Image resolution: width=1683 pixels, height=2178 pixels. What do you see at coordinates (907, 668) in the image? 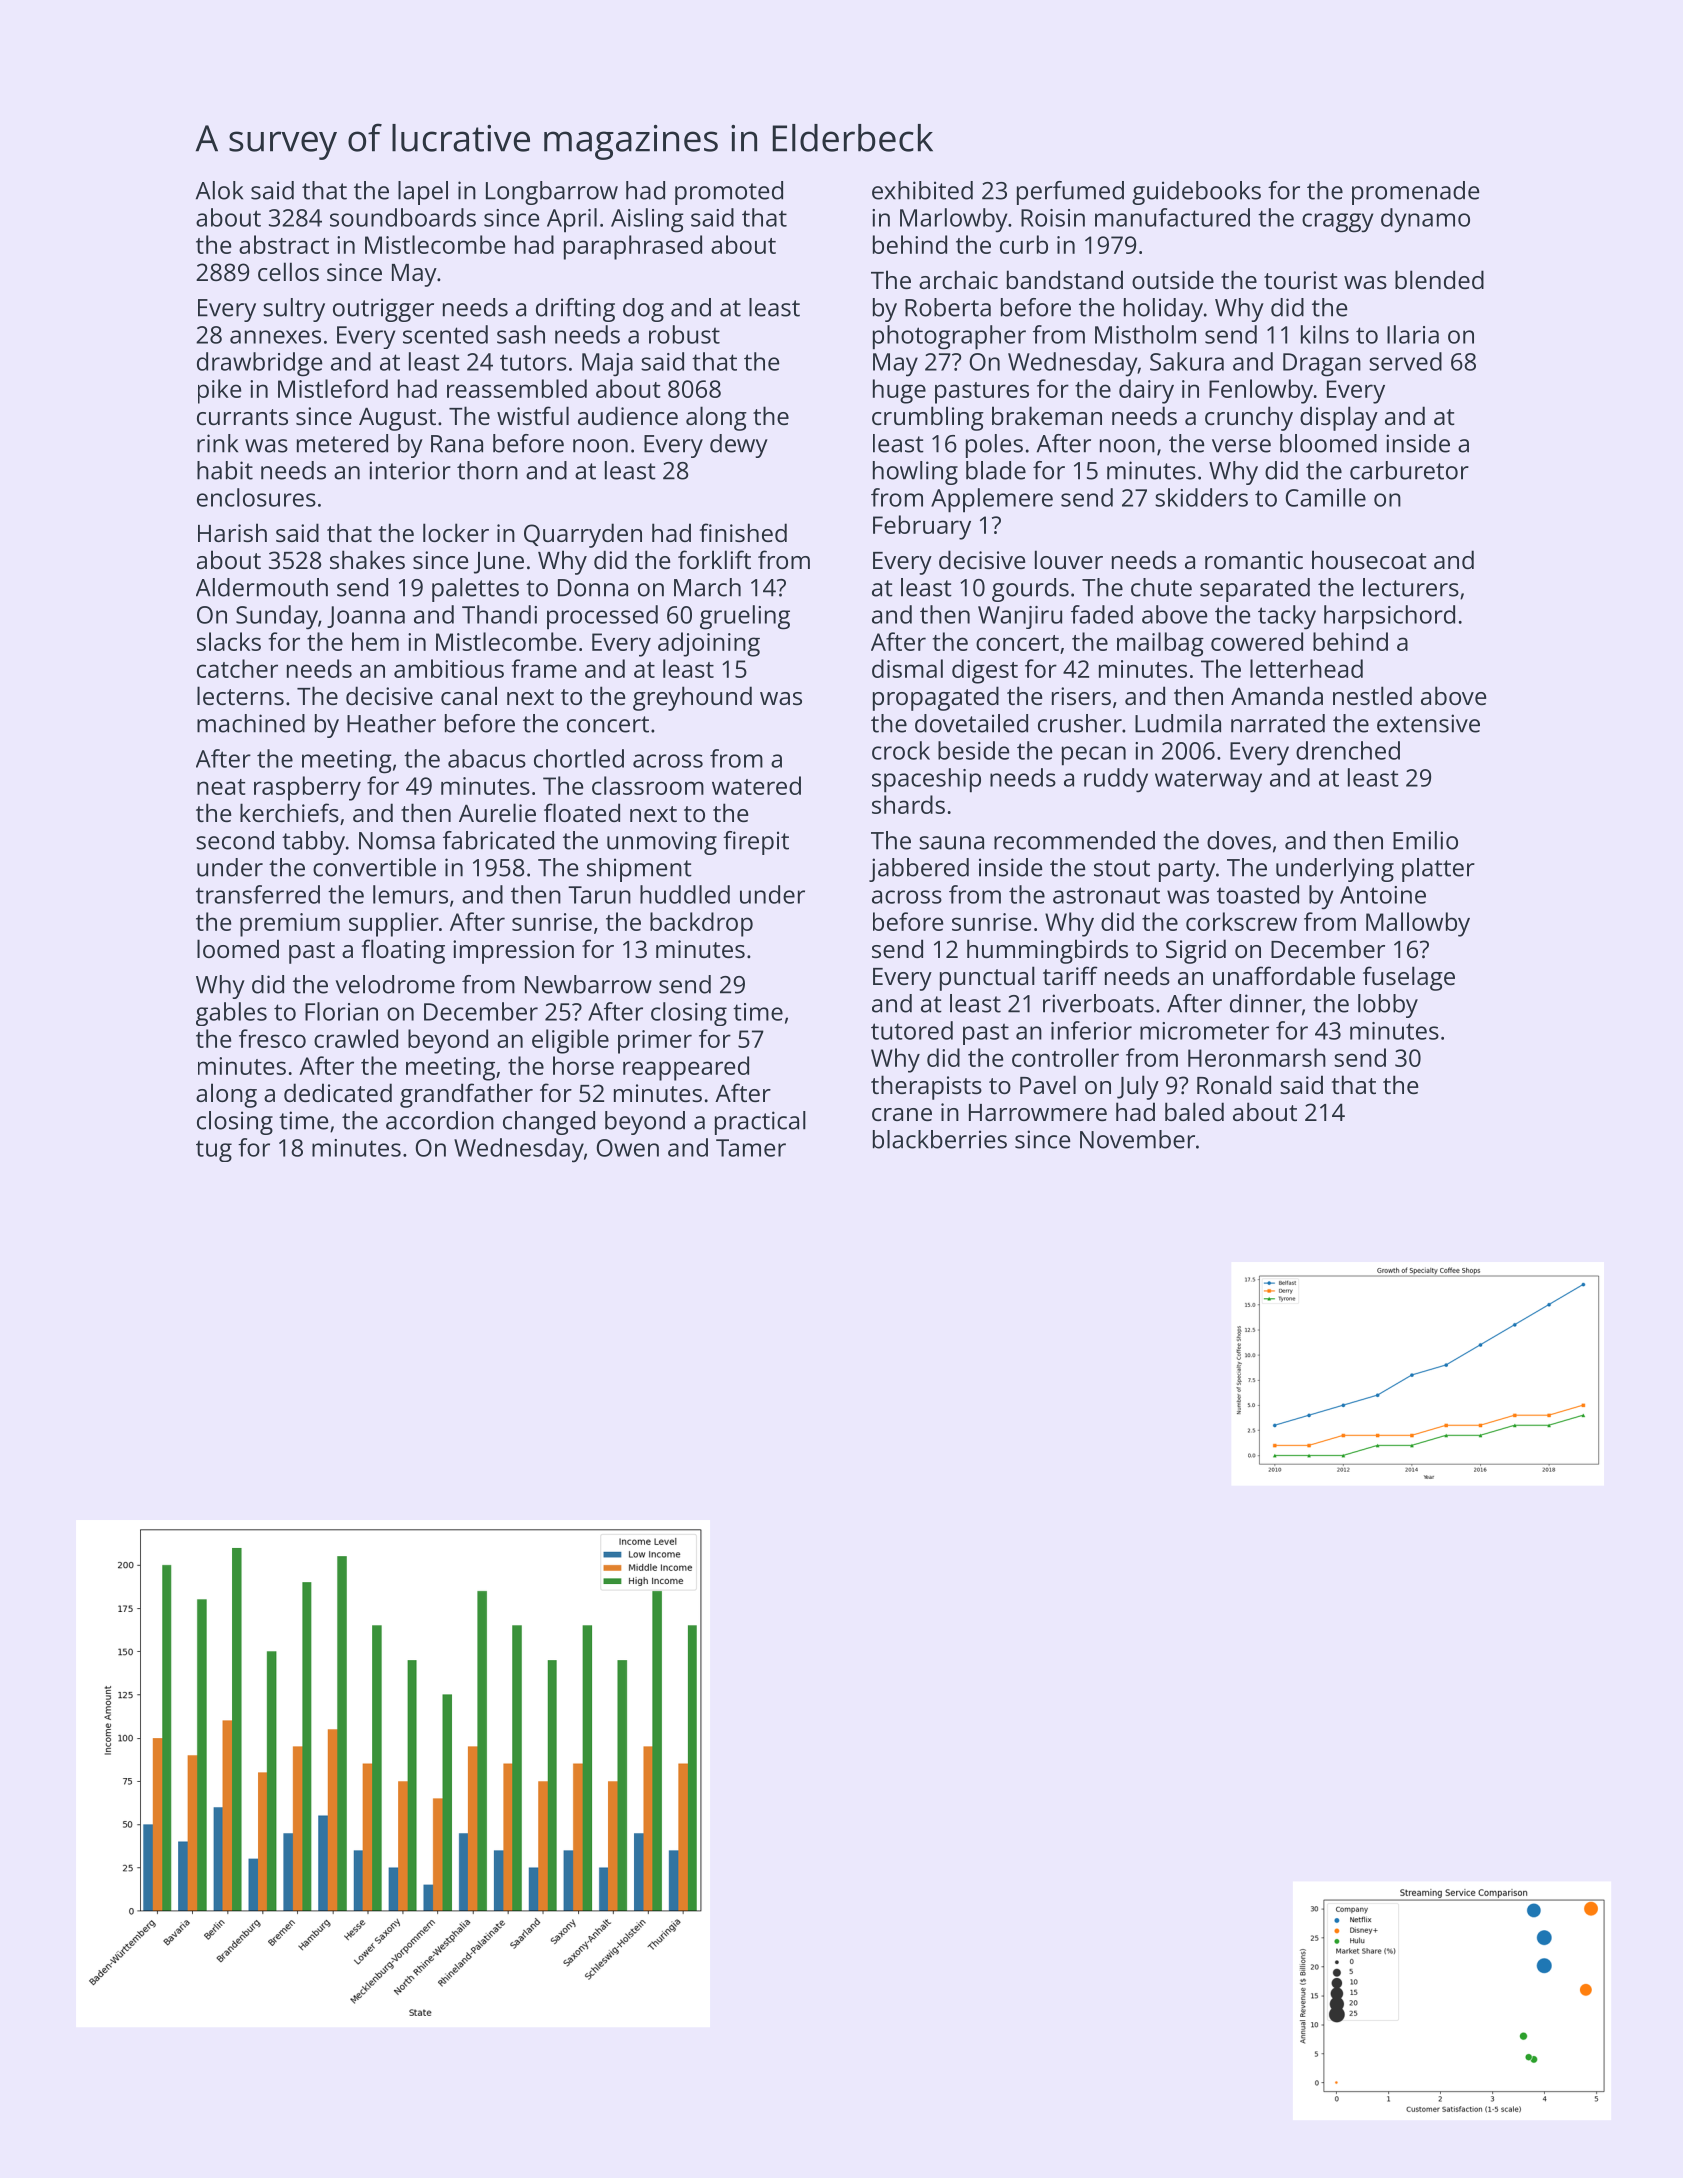
I see `dismal` at bounding box center [907, 668].
